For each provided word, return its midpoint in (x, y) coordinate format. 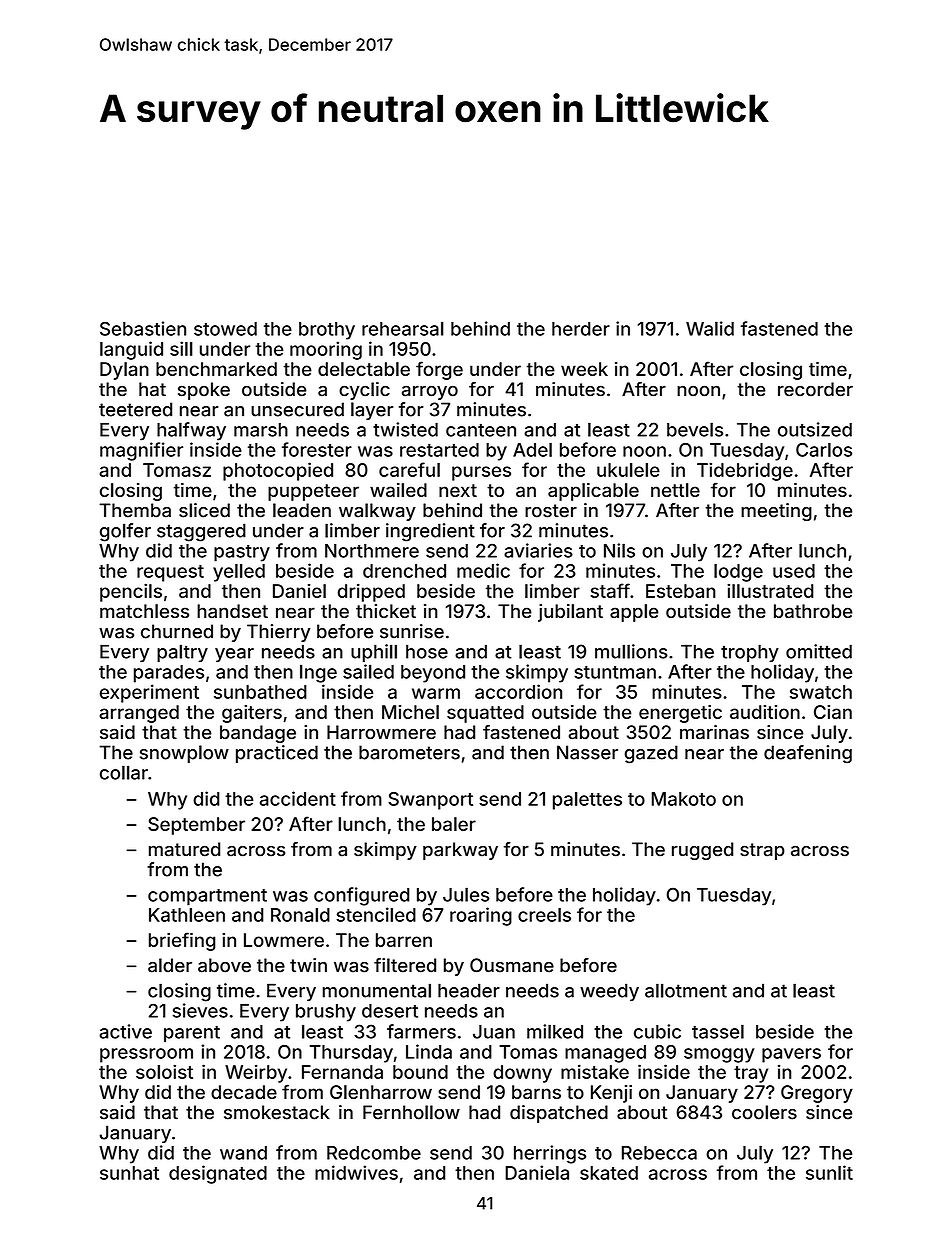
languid (131, 350)
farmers (421, 1031)
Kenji (611, 1094)
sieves (200, 1010)
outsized (815, 429)
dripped (371, 593)
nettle (675, 490)
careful (409, 469)
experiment (149, 693)
